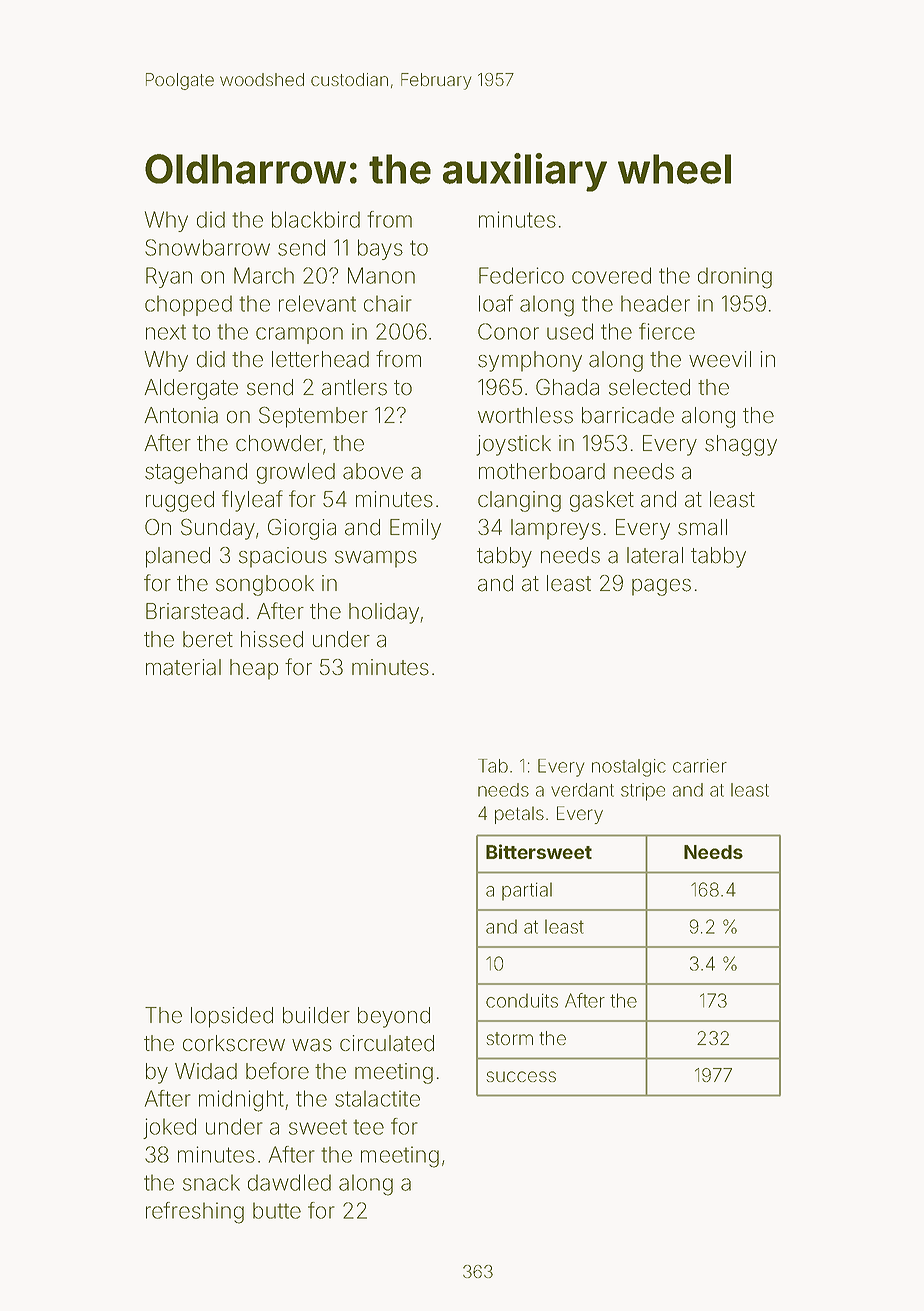  I want to click on letterhead, so click(320, 359).
